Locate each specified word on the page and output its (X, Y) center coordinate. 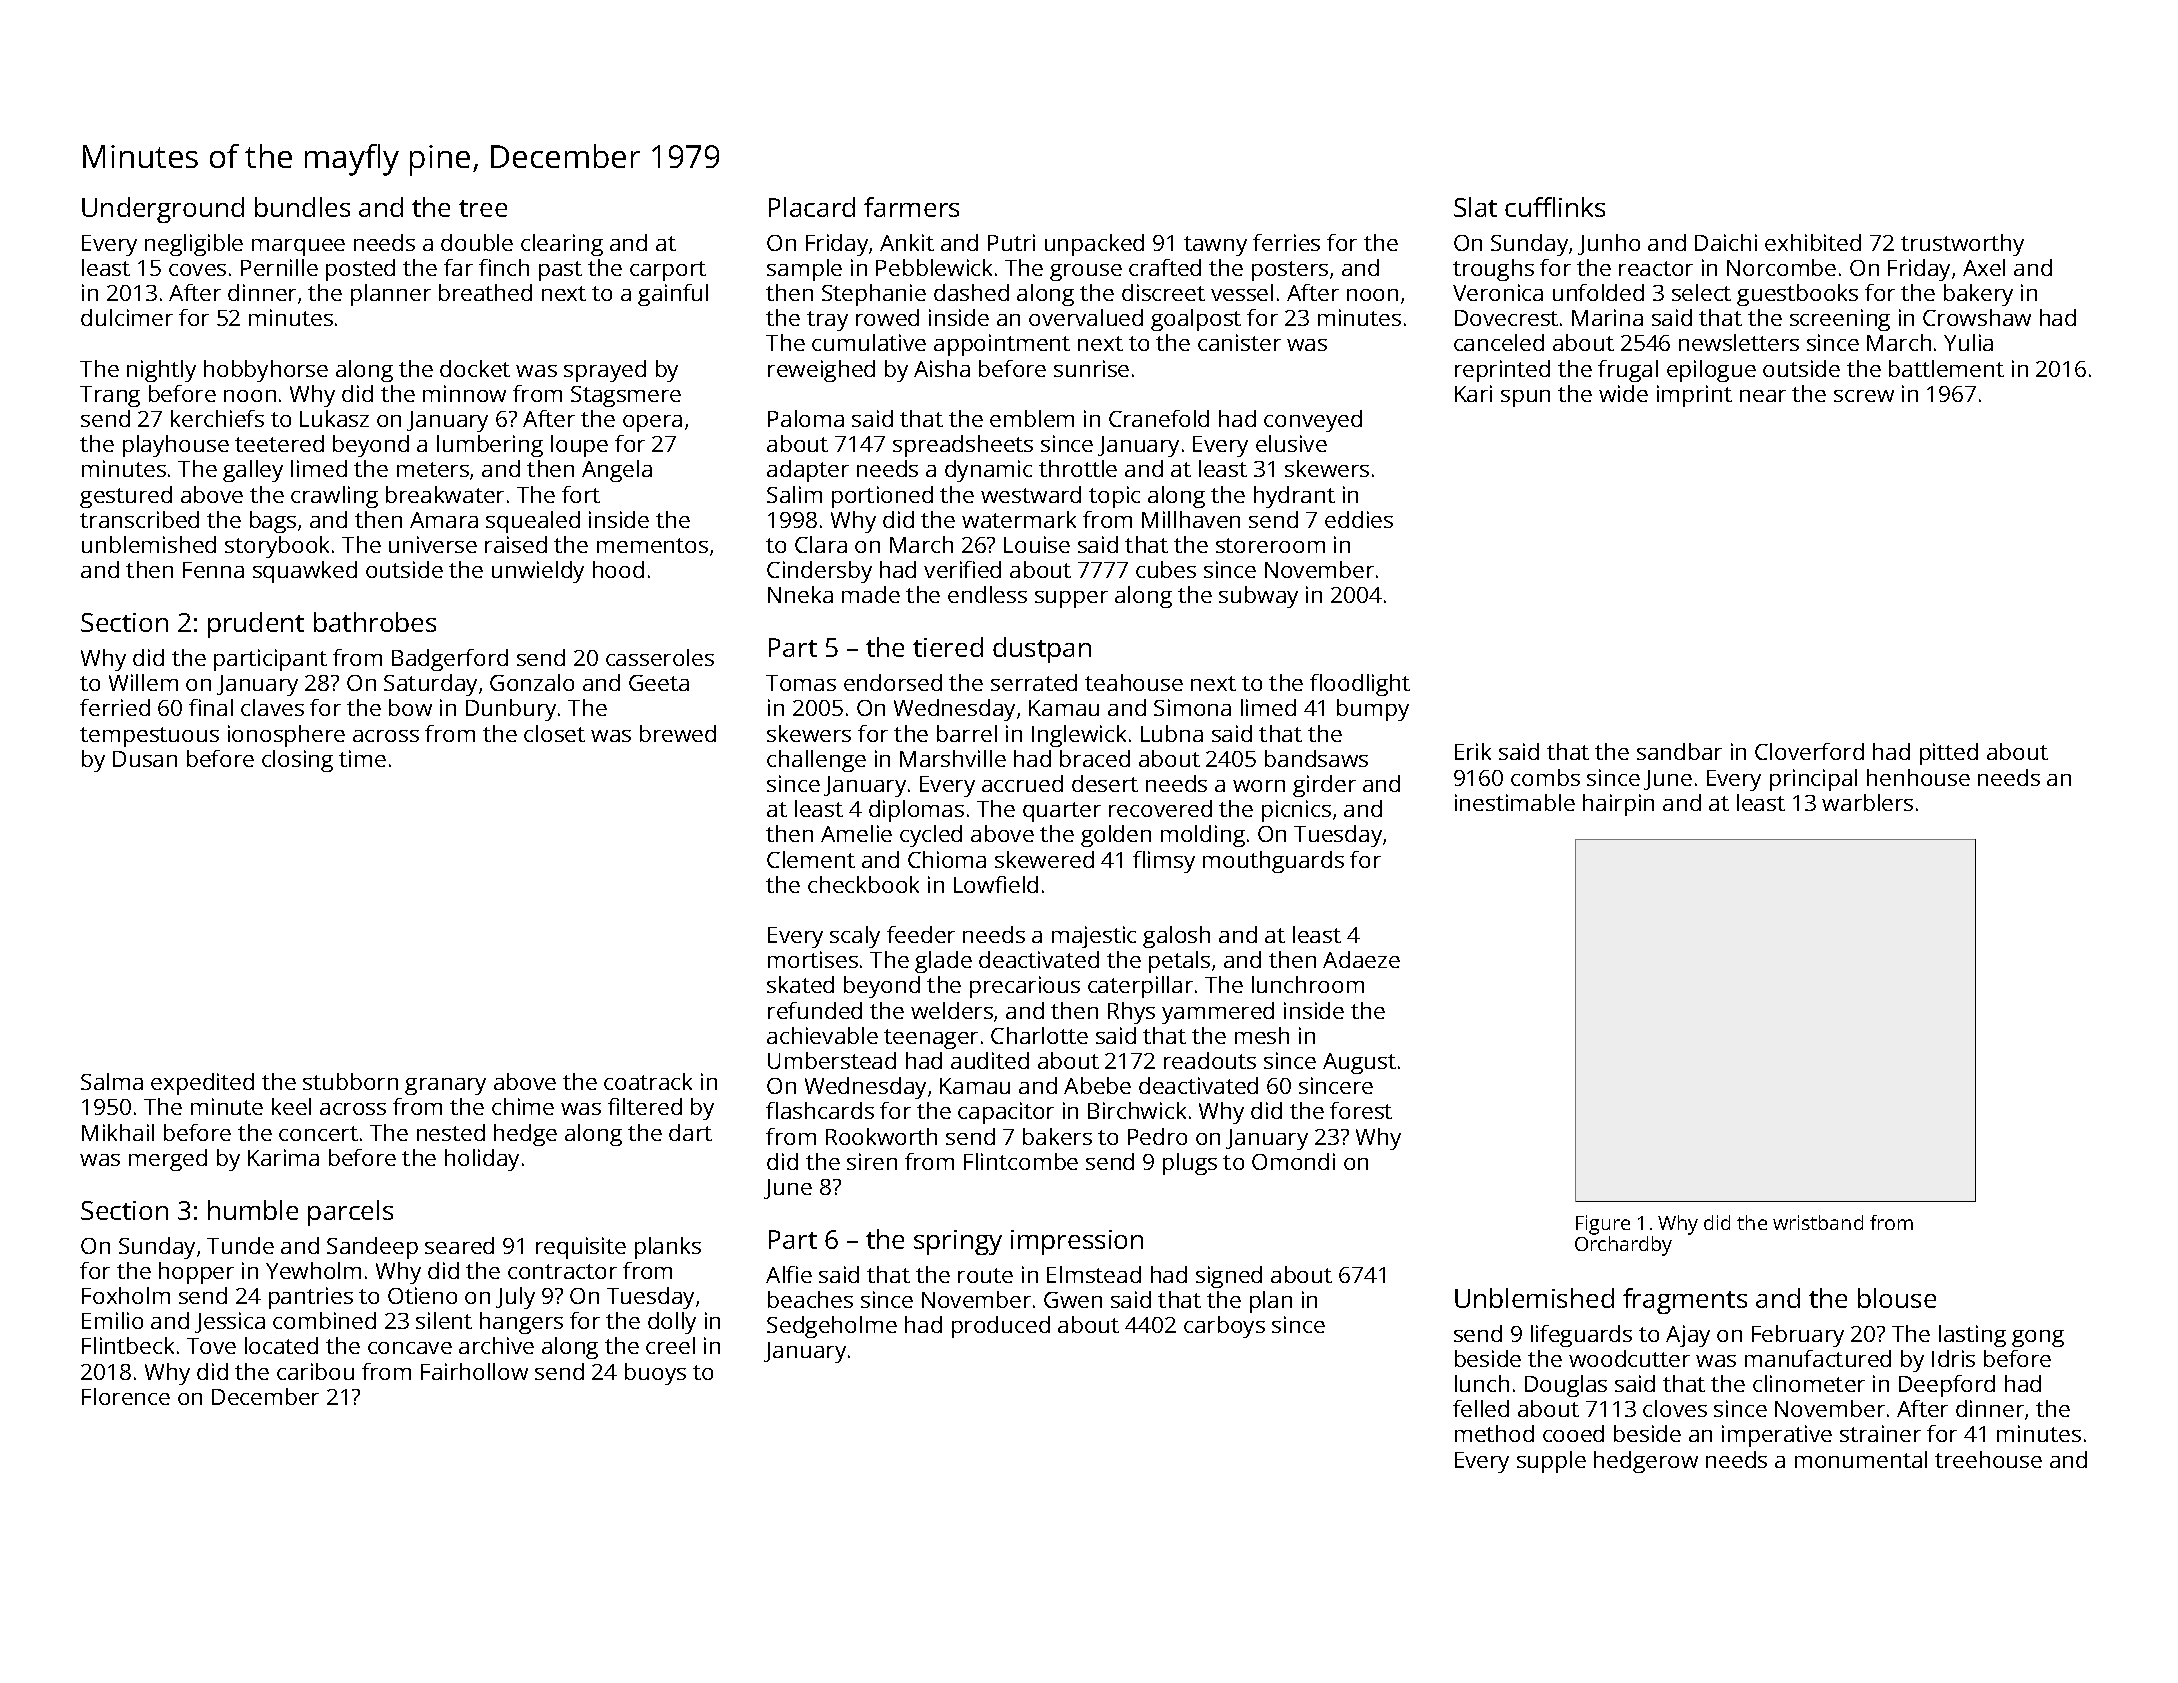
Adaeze (1361, 959)
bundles (302, 207)
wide (1623, 393)
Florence (126, 1396)
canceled (1499, 342)
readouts (1210, 1060)
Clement (811, 859)
